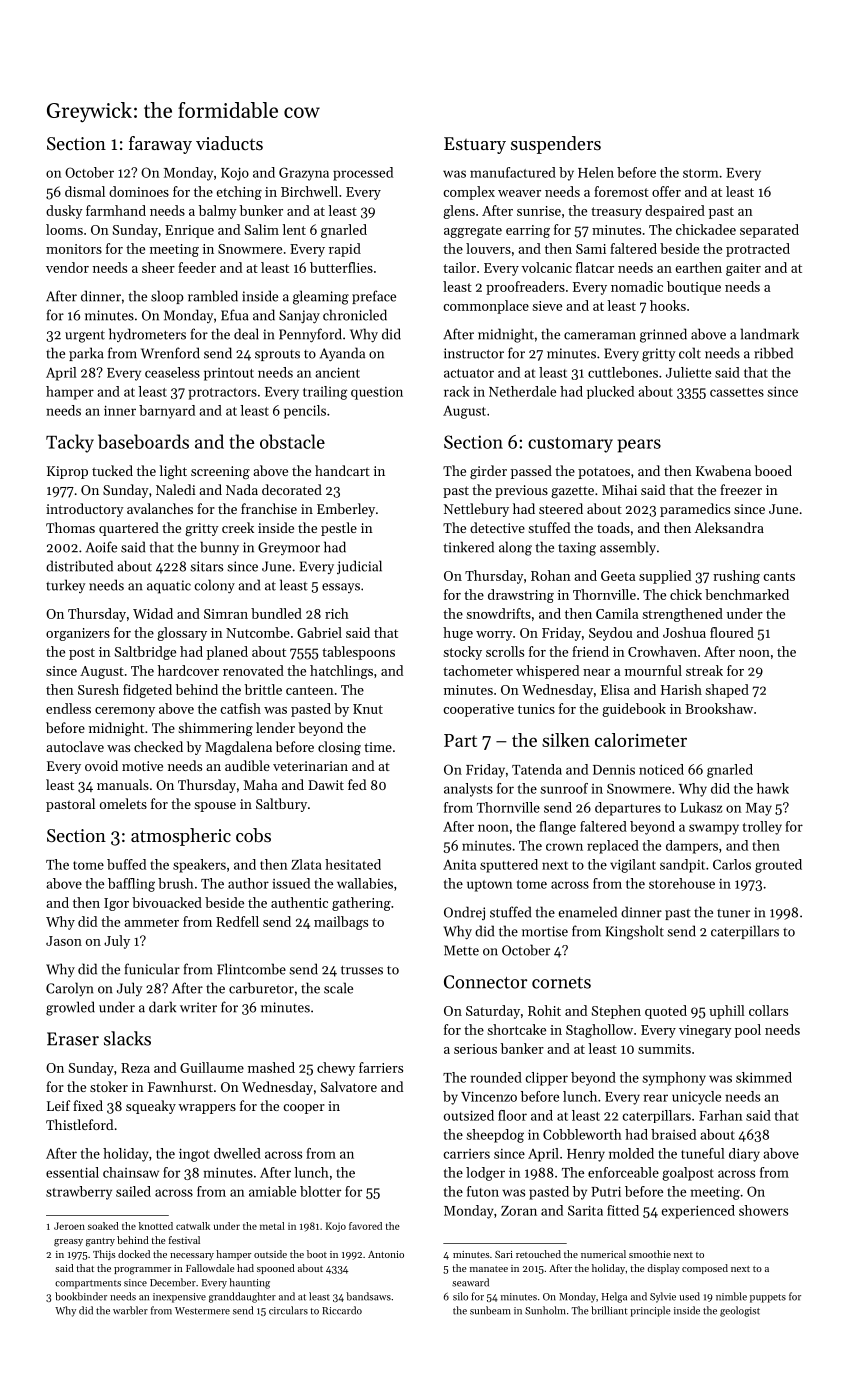 Image resolution: width=849 pixels, height=1400 pixels. I want to click on tinkered, so click(469, 547).
